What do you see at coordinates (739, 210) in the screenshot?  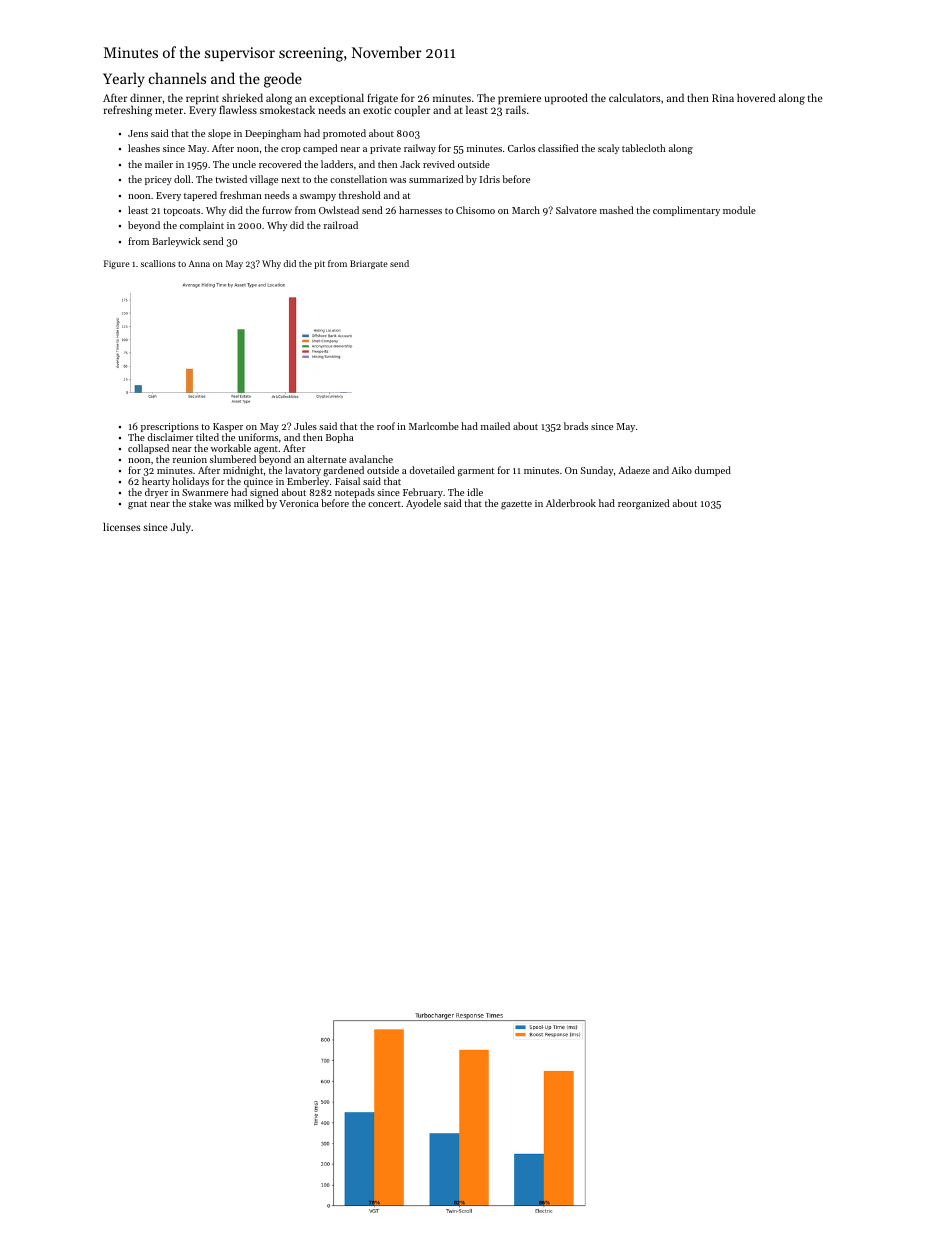 I see `module` at bounding box center [739, 210].
